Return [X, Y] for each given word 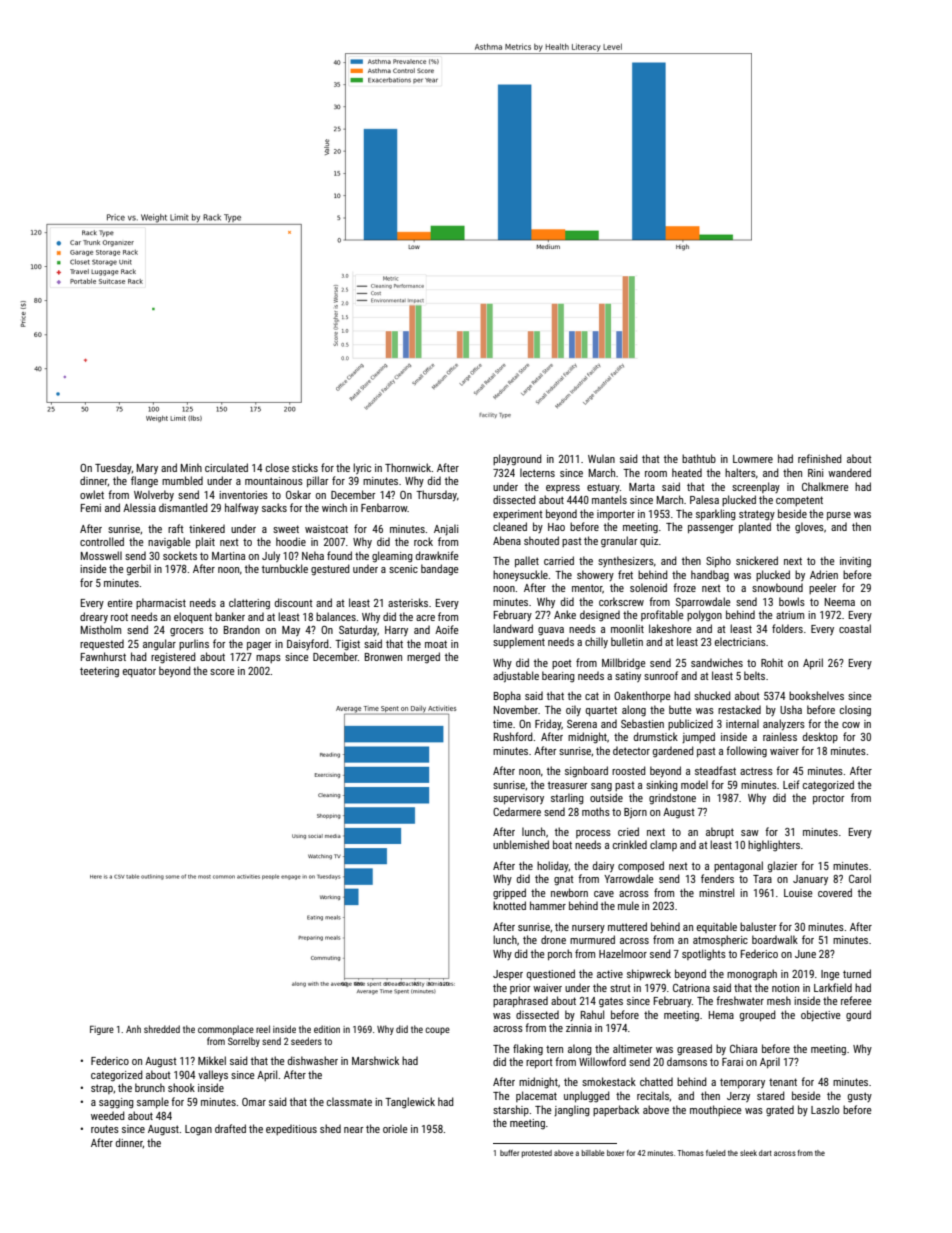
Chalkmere [825, 486]
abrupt [720, 832]
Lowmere [753, 459]
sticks [305, 467]
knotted [509, 905]
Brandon [242, 629]
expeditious [291, 1129]
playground [517, 460]
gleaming [392, 557]
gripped [509, 894]
